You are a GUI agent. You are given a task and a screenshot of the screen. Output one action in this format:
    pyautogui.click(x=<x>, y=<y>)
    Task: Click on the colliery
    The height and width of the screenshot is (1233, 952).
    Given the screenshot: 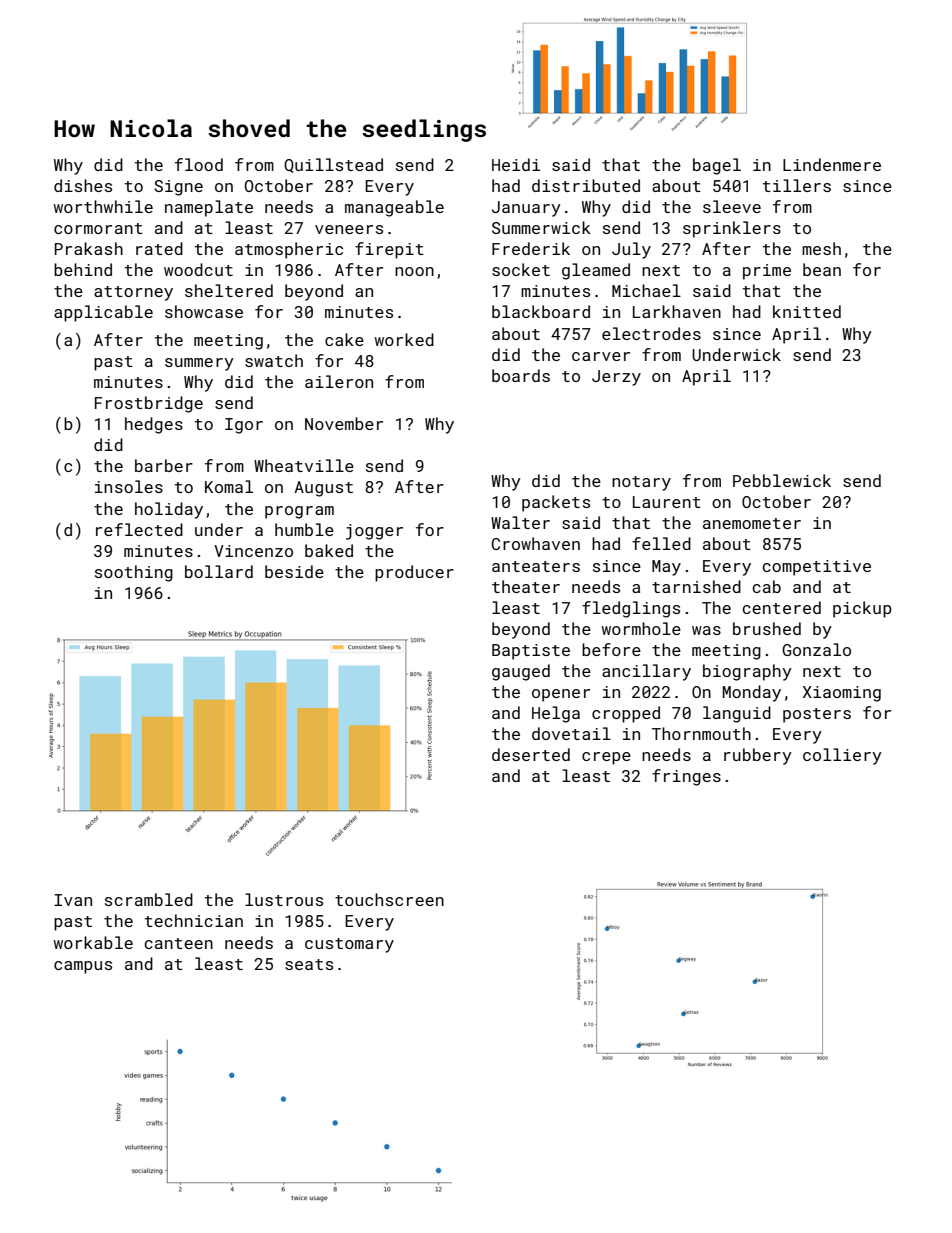 What is the action you would take?
    pyautogui.click(x=842, y=756)
